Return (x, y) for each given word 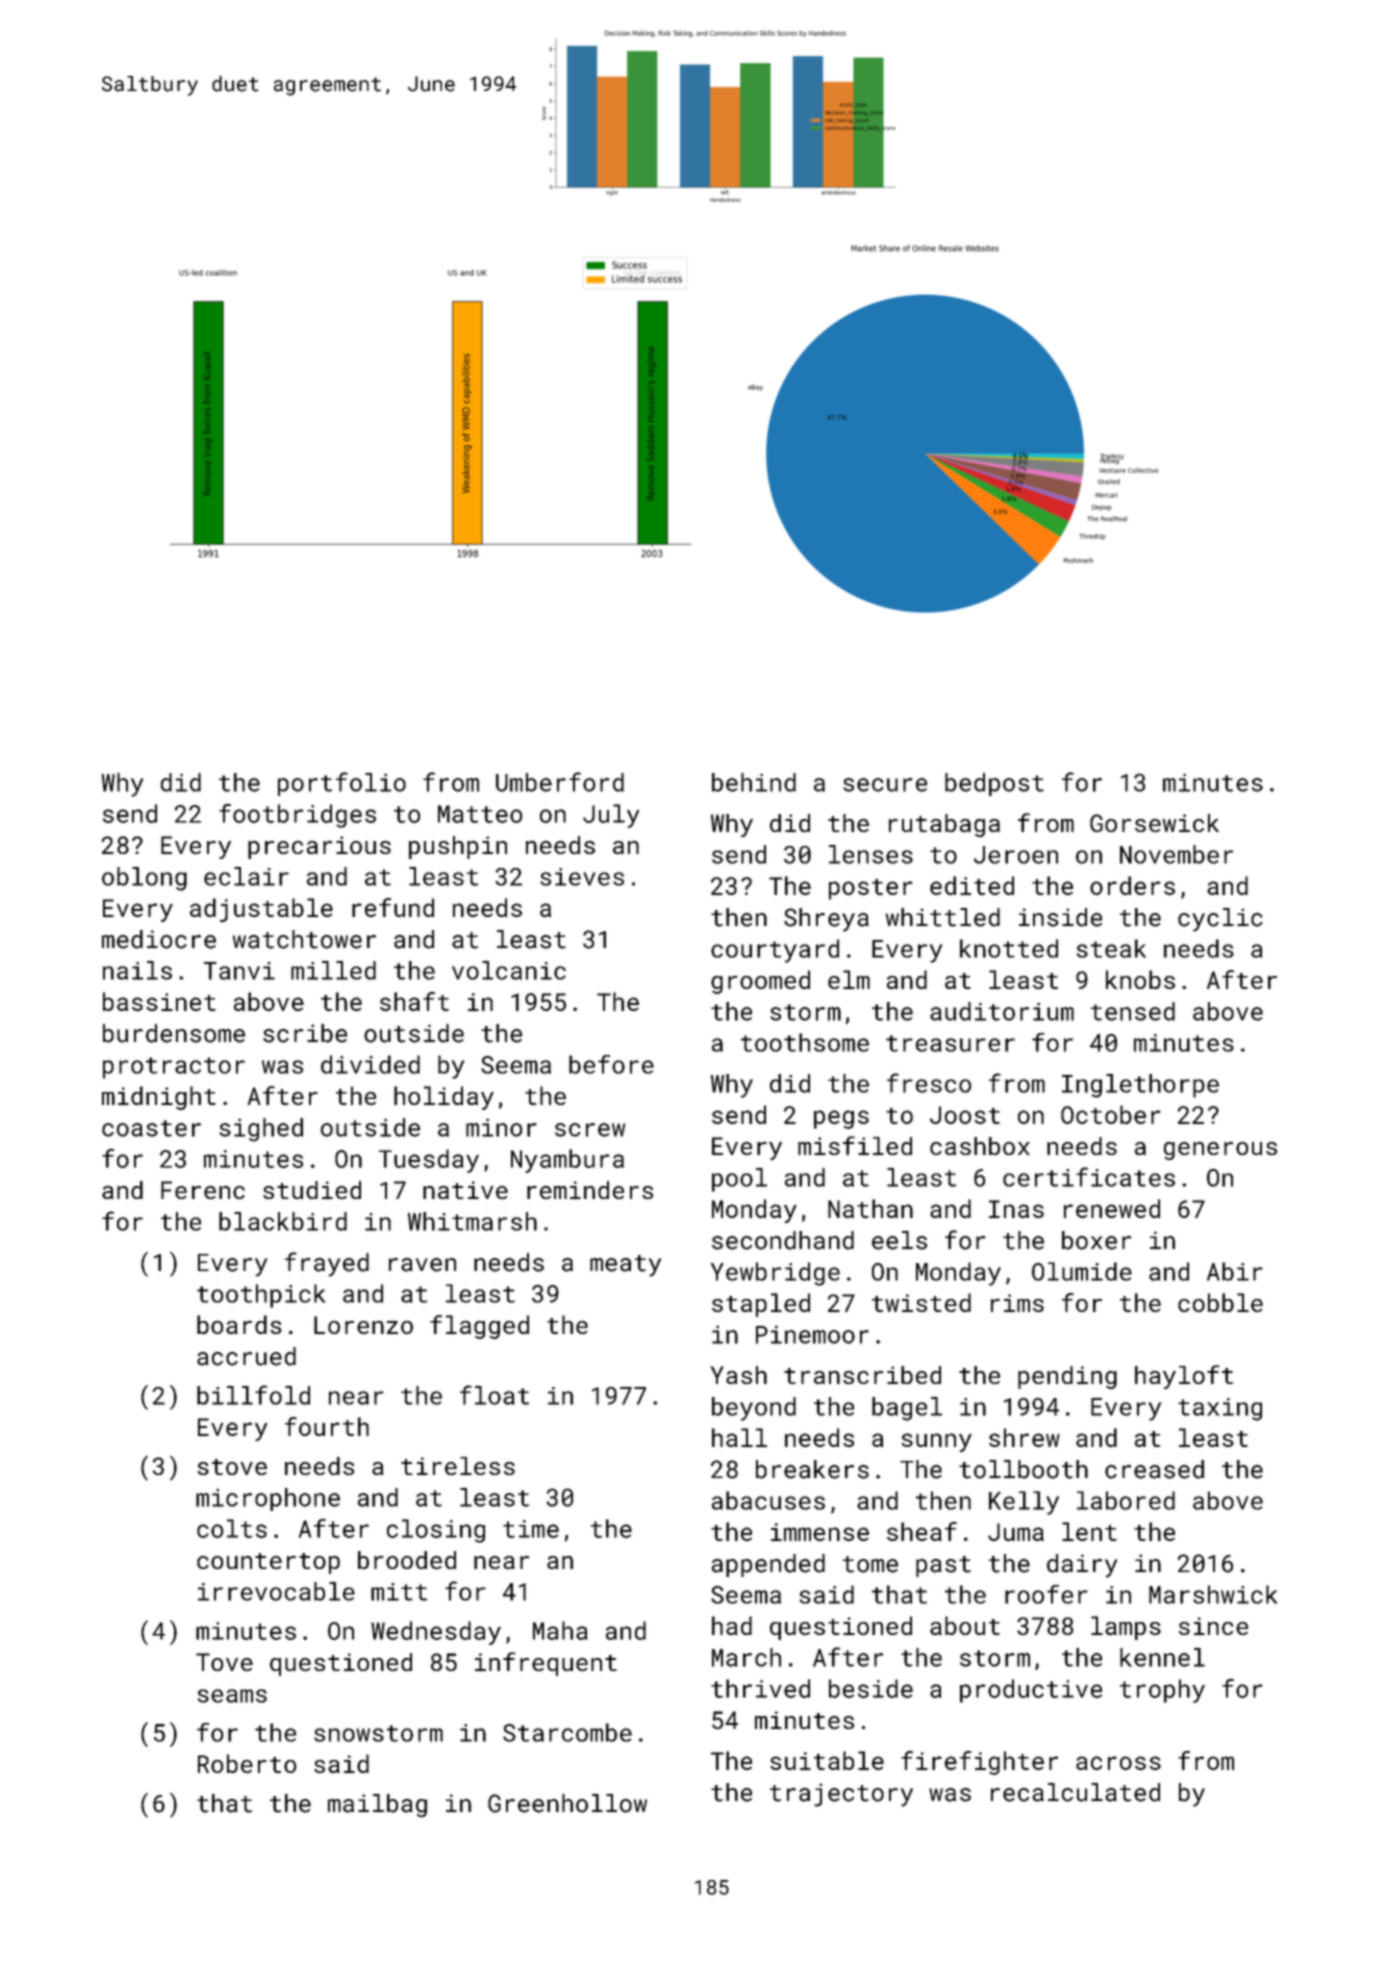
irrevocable (276, 1591)
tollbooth (1023, 1469)
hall (739, 1437)
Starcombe (567, 1732)
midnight (159, 1098)
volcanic (509, 970)
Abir (1235, 1271)
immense (820, 1532)
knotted (1009, 948)
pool (739, 1180)
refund (393, 907)
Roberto (247, 1763)
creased (1154, 1469)
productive (1031, 1691)
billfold (253, 1395)
